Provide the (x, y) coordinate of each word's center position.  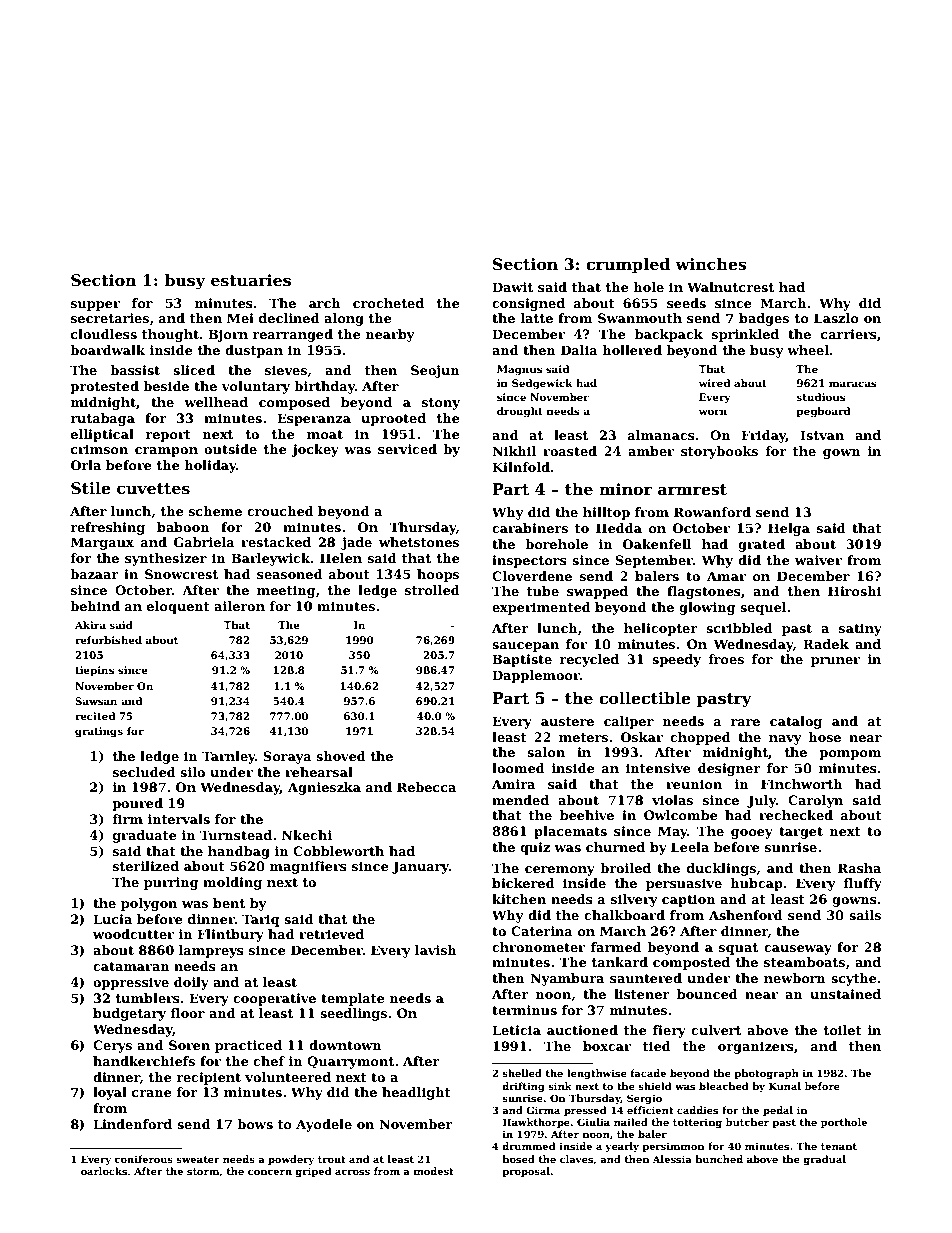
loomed (518, 768)
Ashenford (746, 915)
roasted (570, 451)
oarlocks (104, 1171)
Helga (789, 529)
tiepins (94, 671)
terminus (524, 1010)
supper (95, 306)
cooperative (274, 999)
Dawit (512, 287)
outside (230, 449)
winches (711, 264)
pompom (850, 755)
